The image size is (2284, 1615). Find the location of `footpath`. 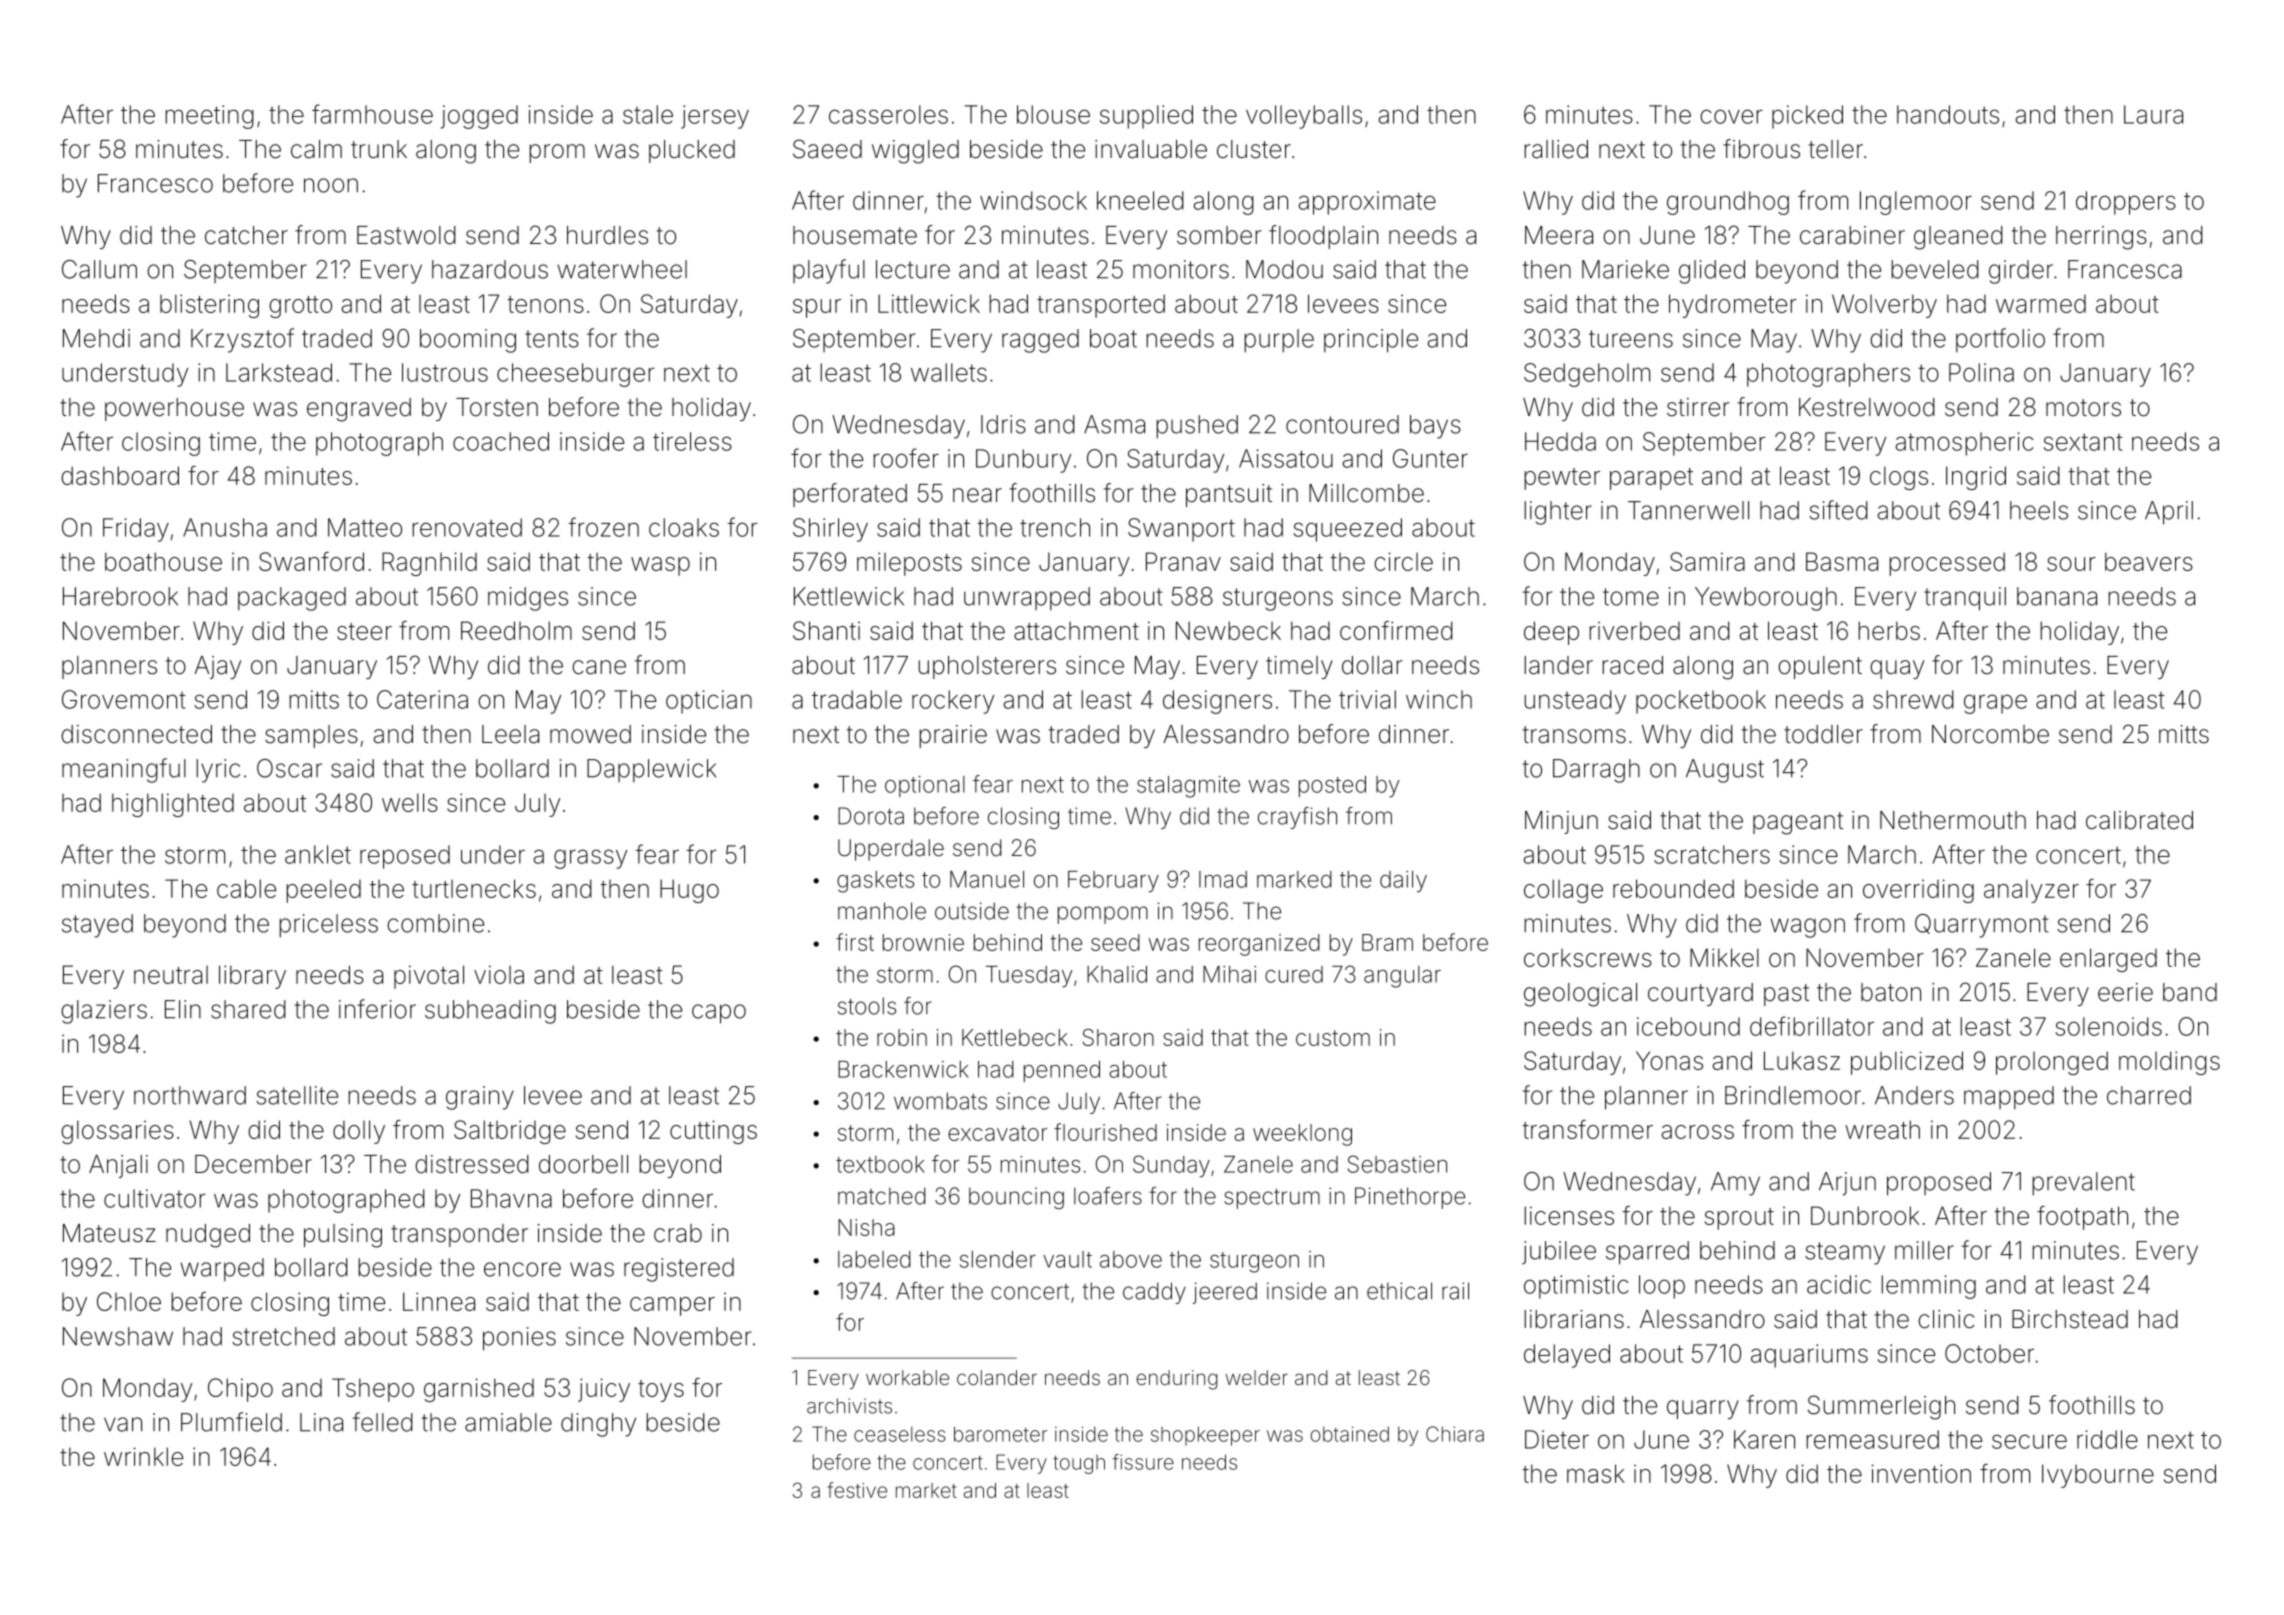

footpath is located at coordinates (2082, 1218).
